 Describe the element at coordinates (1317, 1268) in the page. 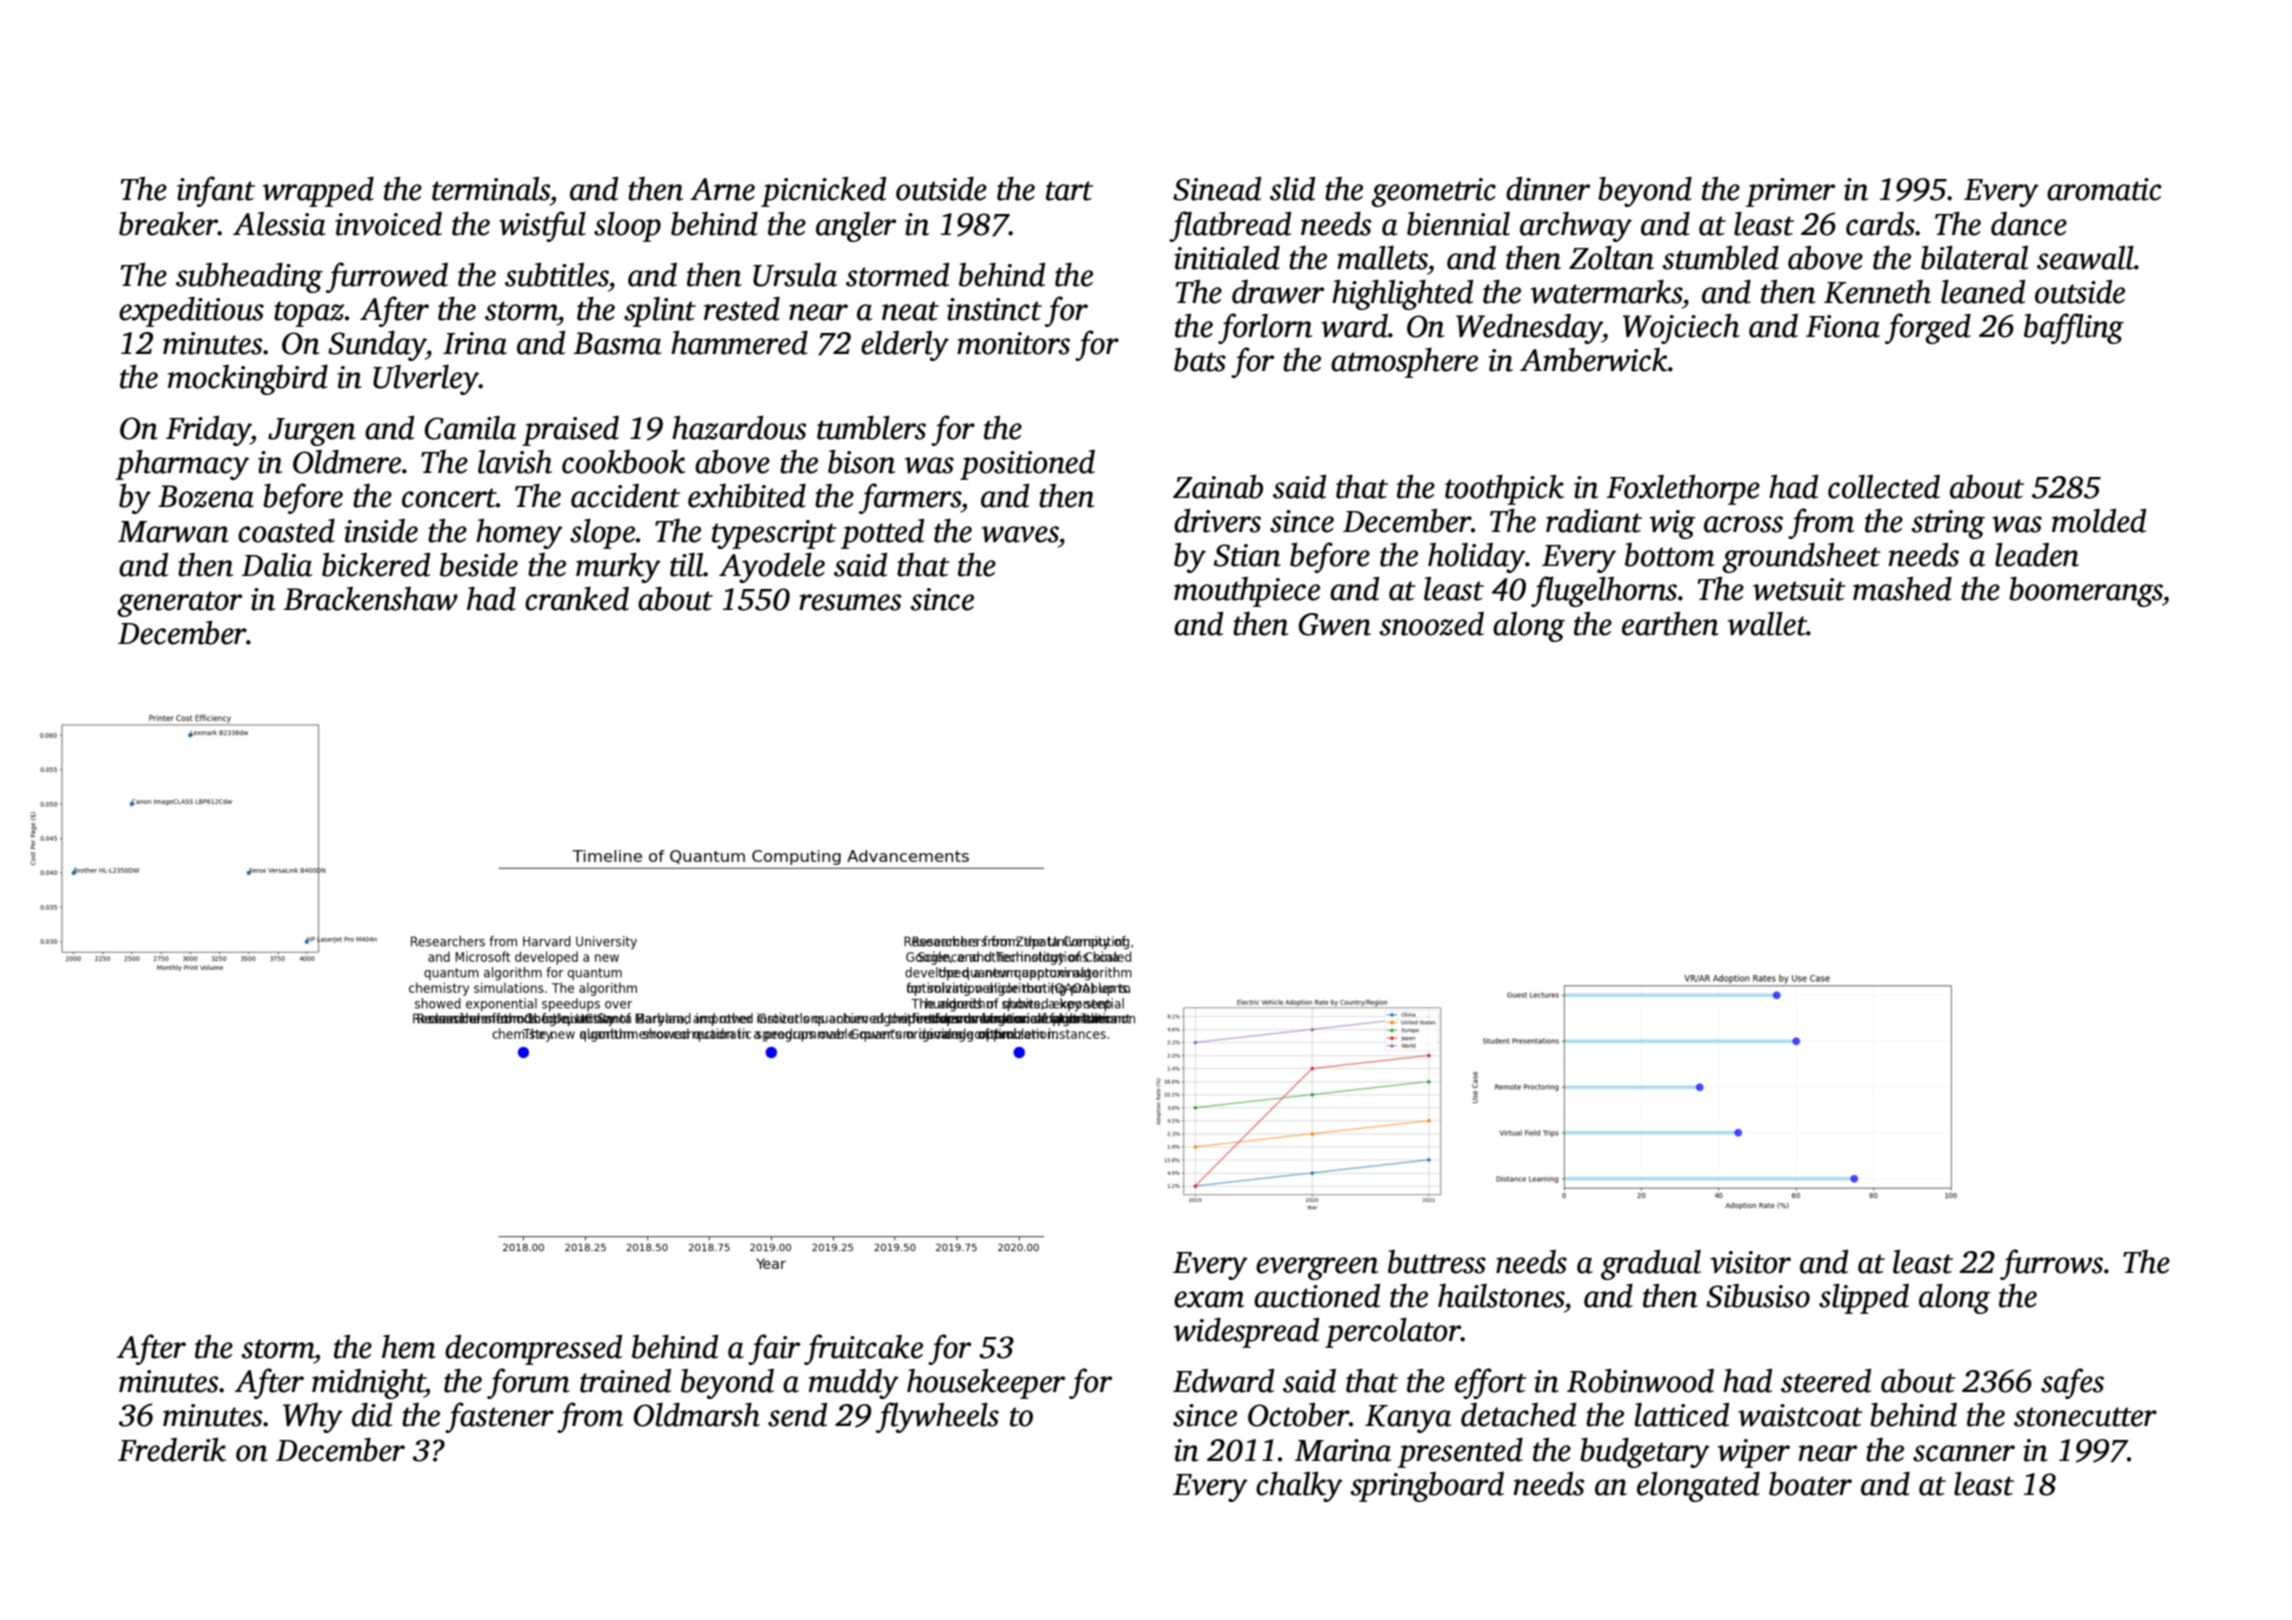

I see `evergreen` at that location.
